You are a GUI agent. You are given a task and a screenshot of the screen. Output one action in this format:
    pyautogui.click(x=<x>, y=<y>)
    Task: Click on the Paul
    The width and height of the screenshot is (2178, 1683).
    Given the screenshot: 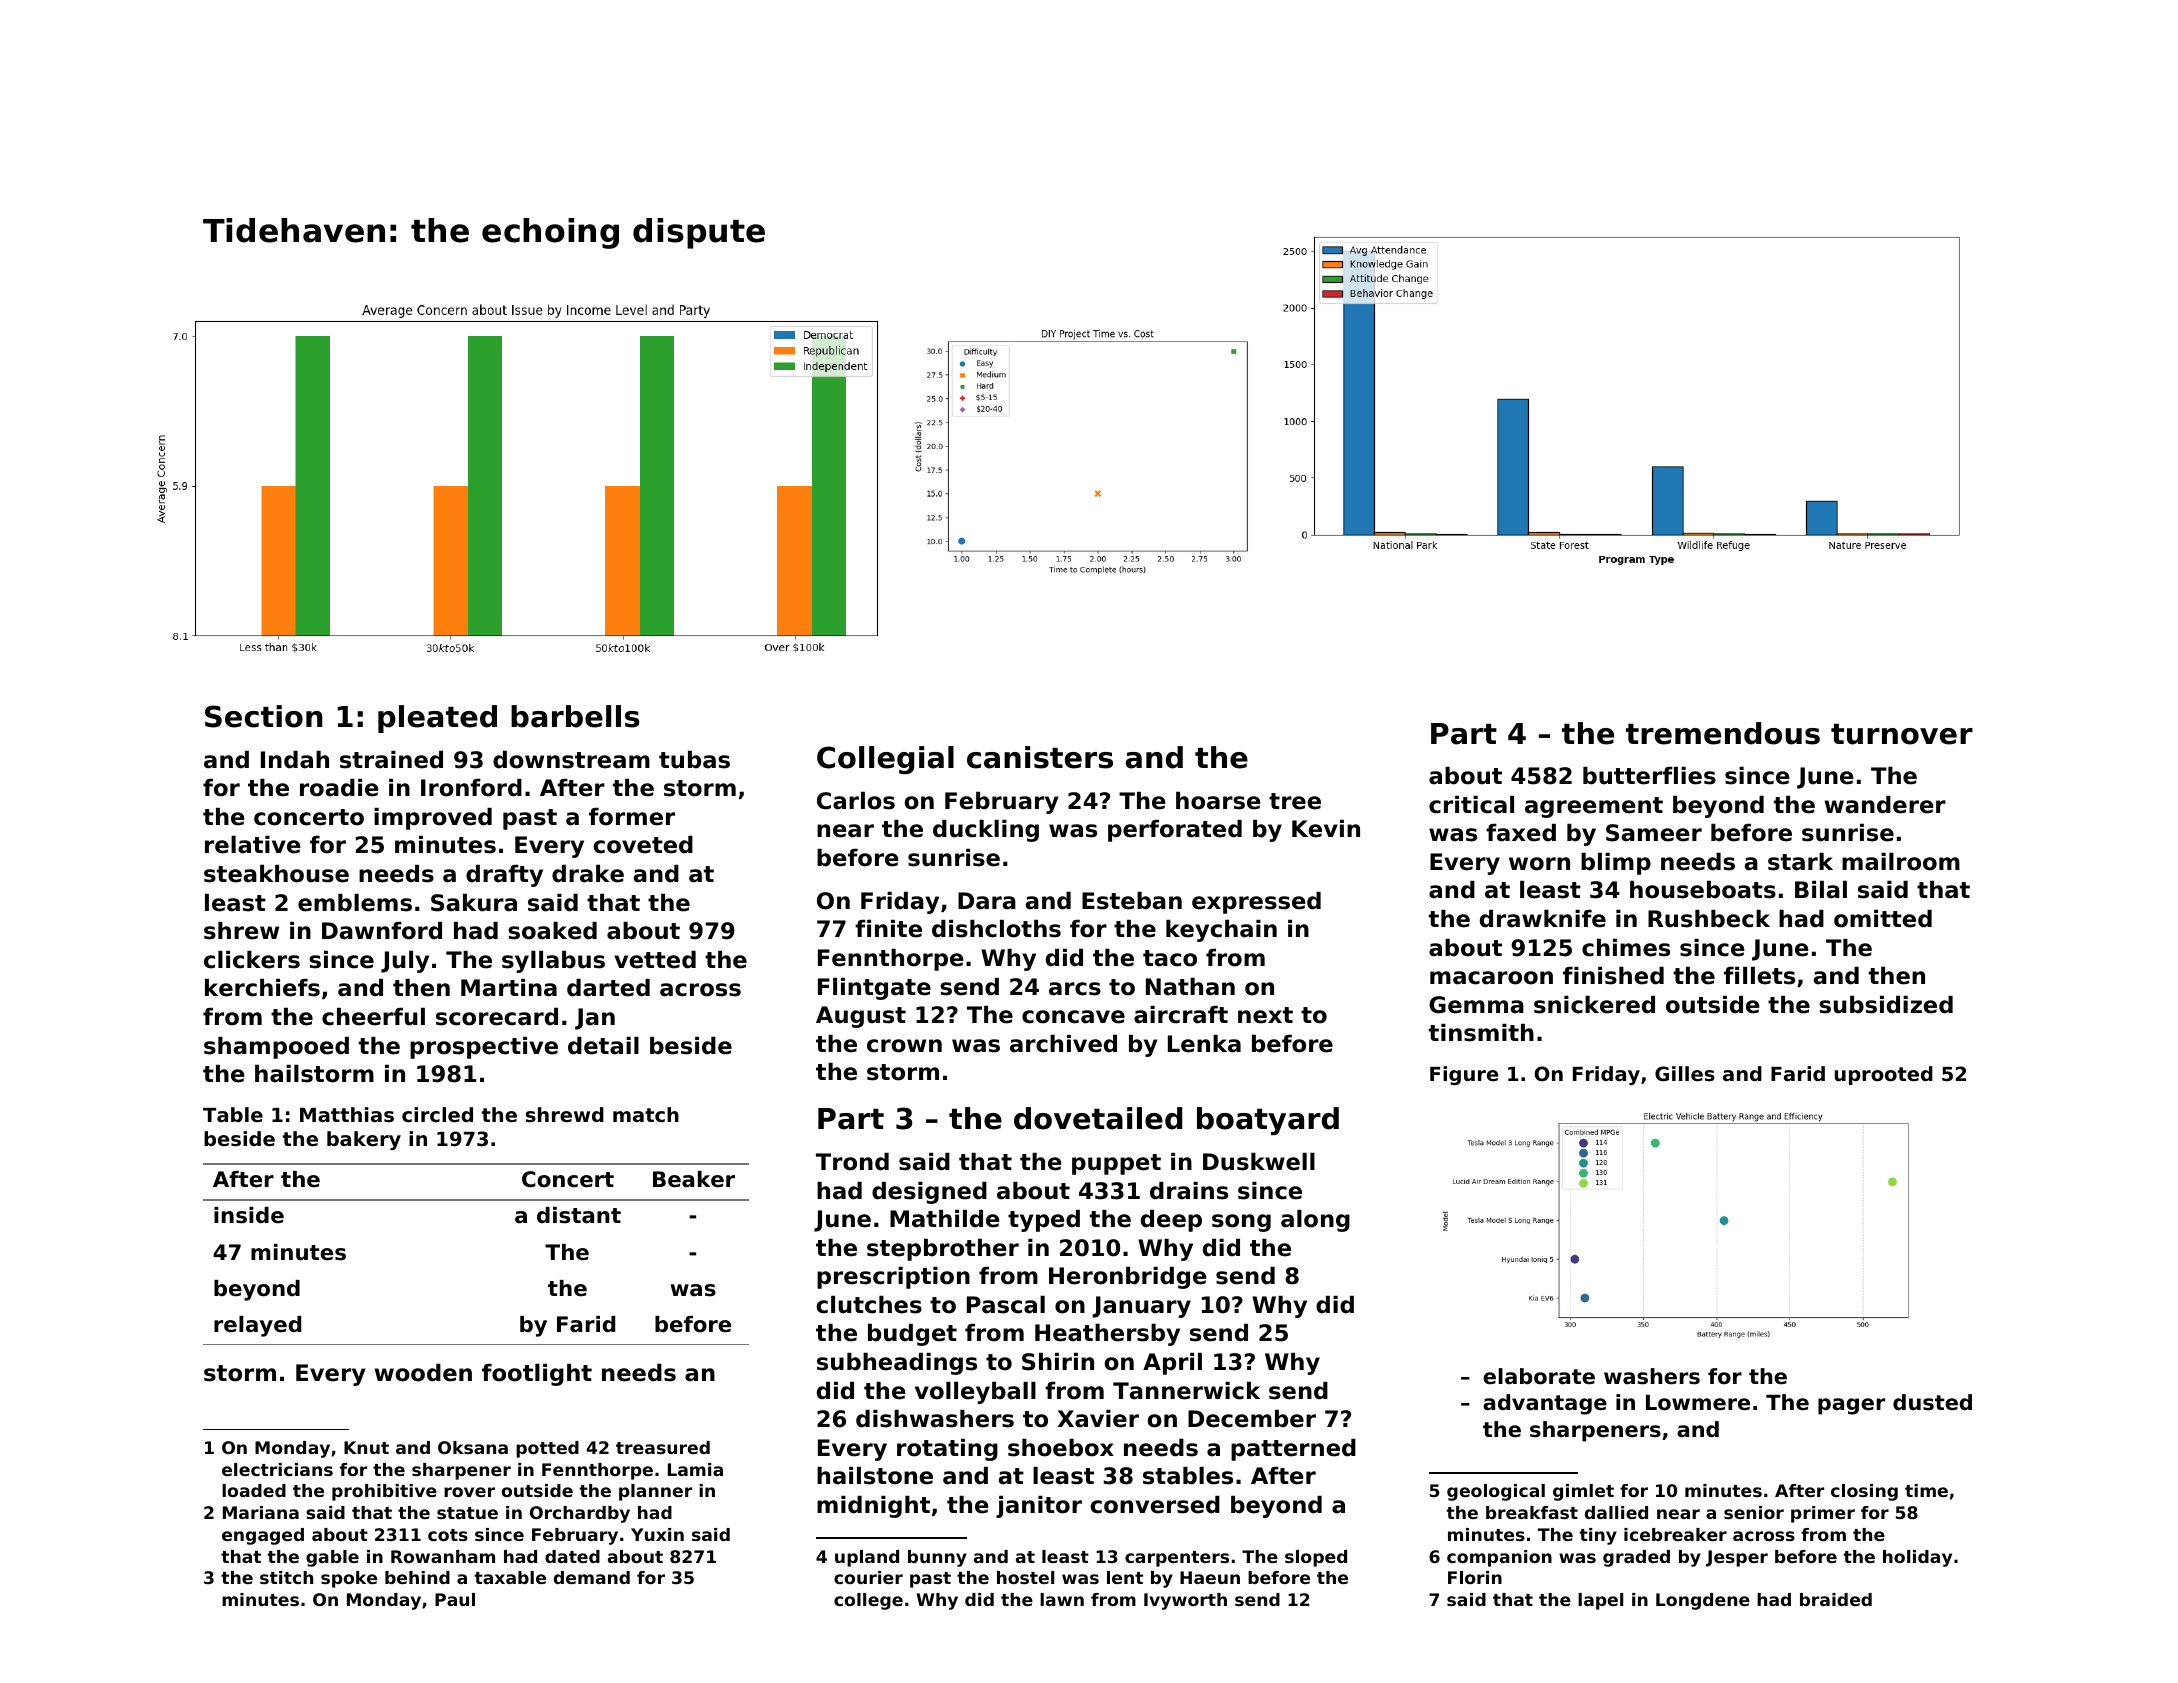 What is the action you would take?
    pyautogui.click(x=455, y=1599)
